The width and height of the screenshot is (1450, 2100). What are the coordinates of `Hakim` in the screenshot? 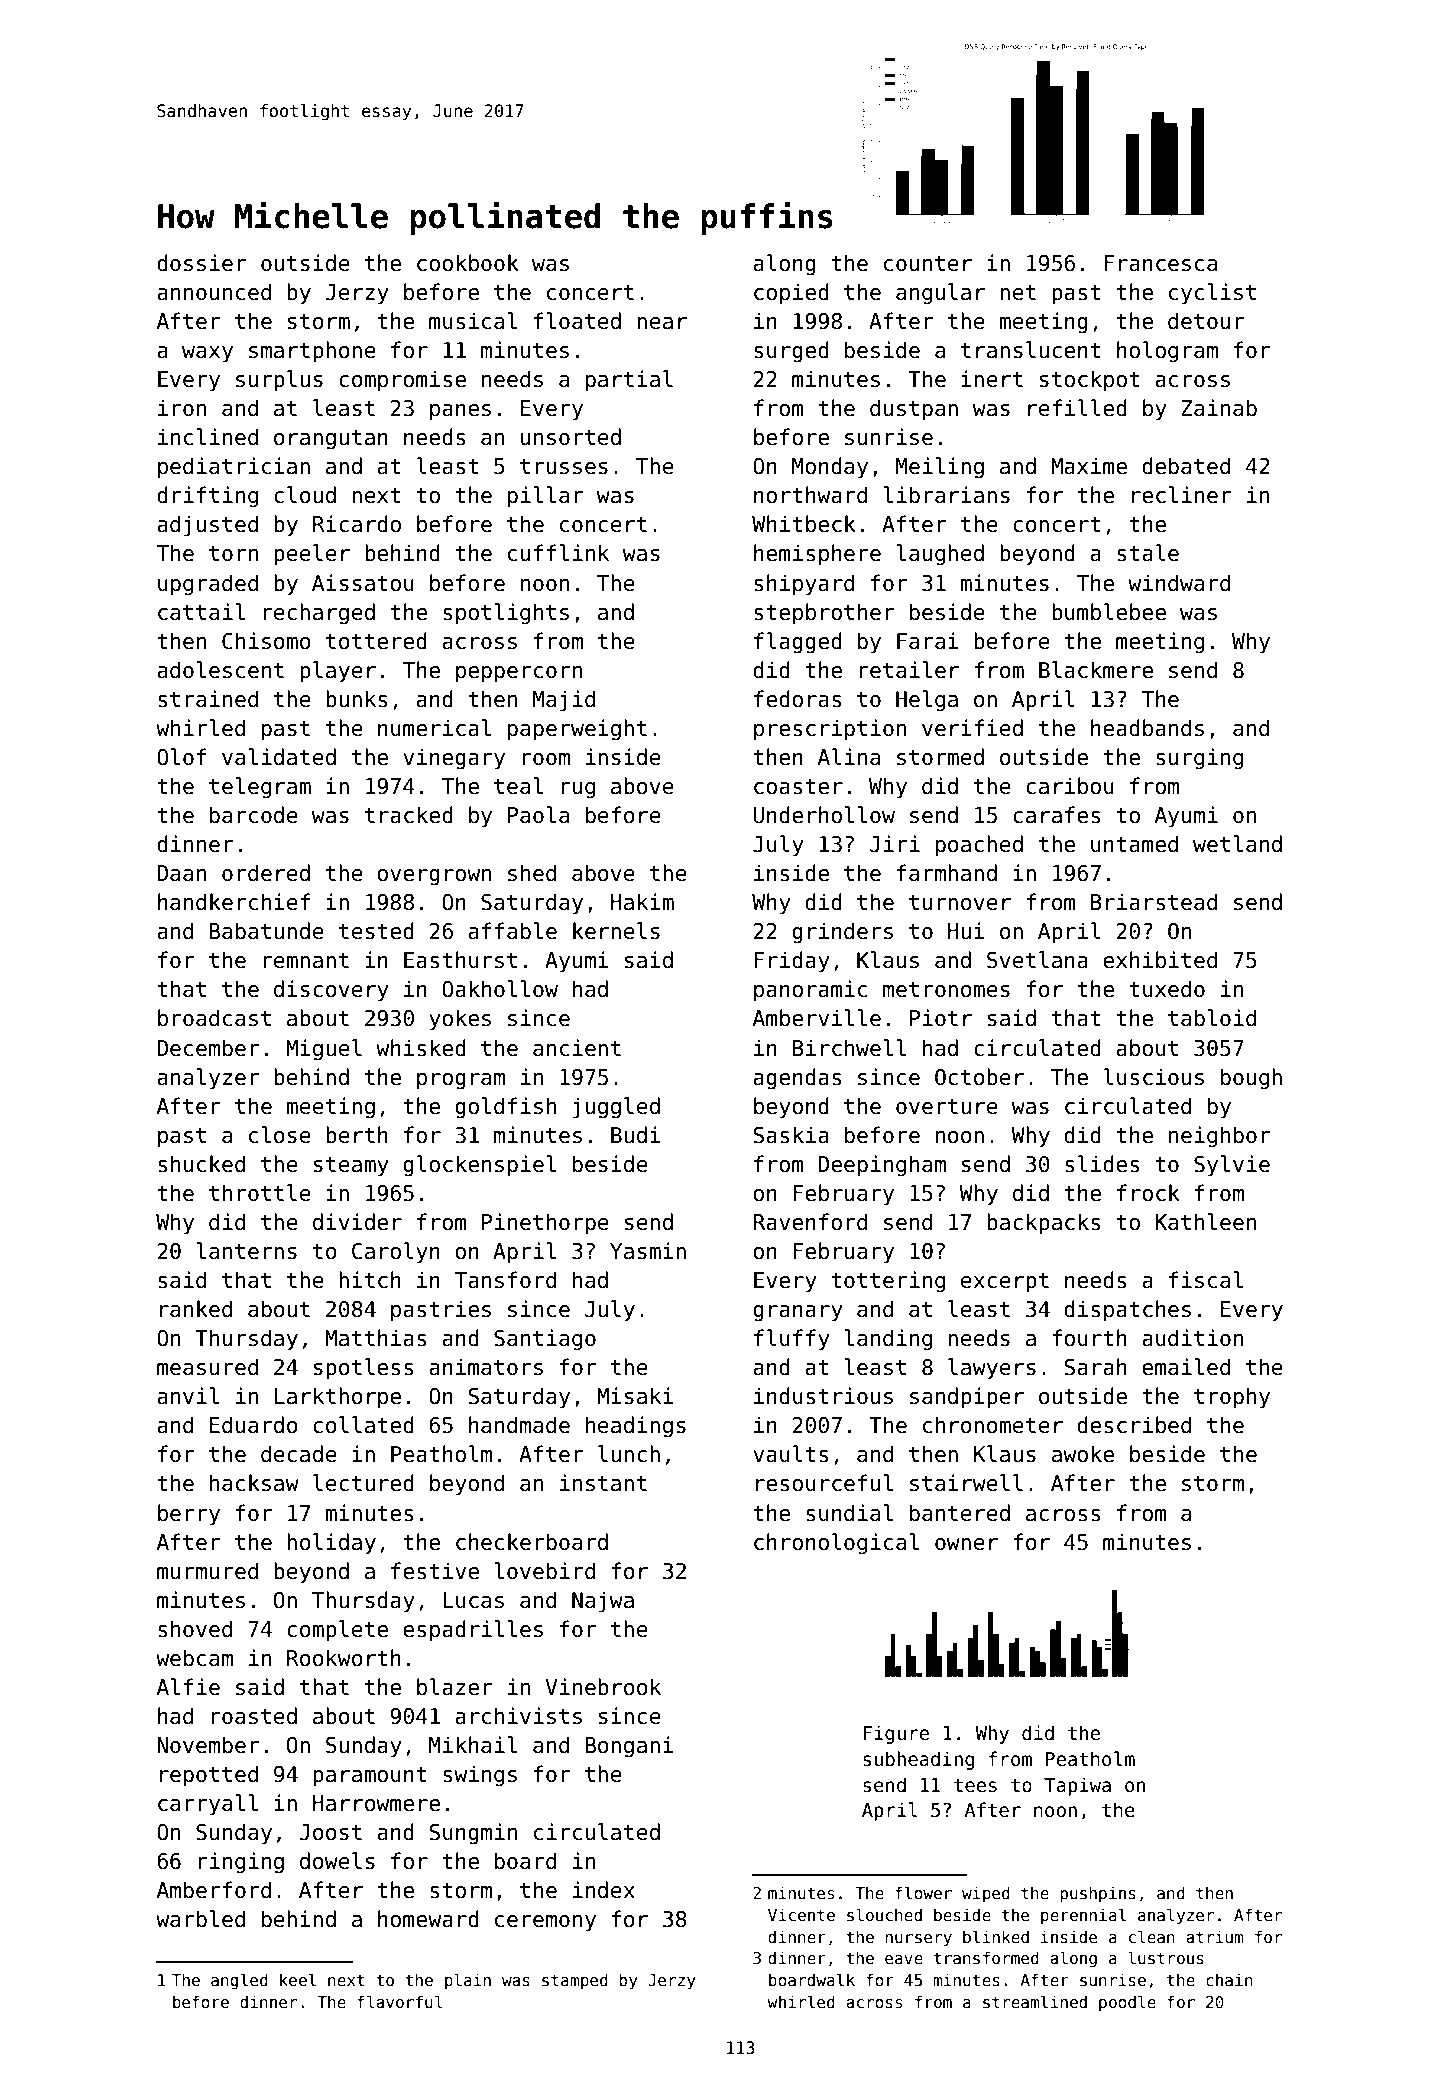 It's located at (642, 902).
